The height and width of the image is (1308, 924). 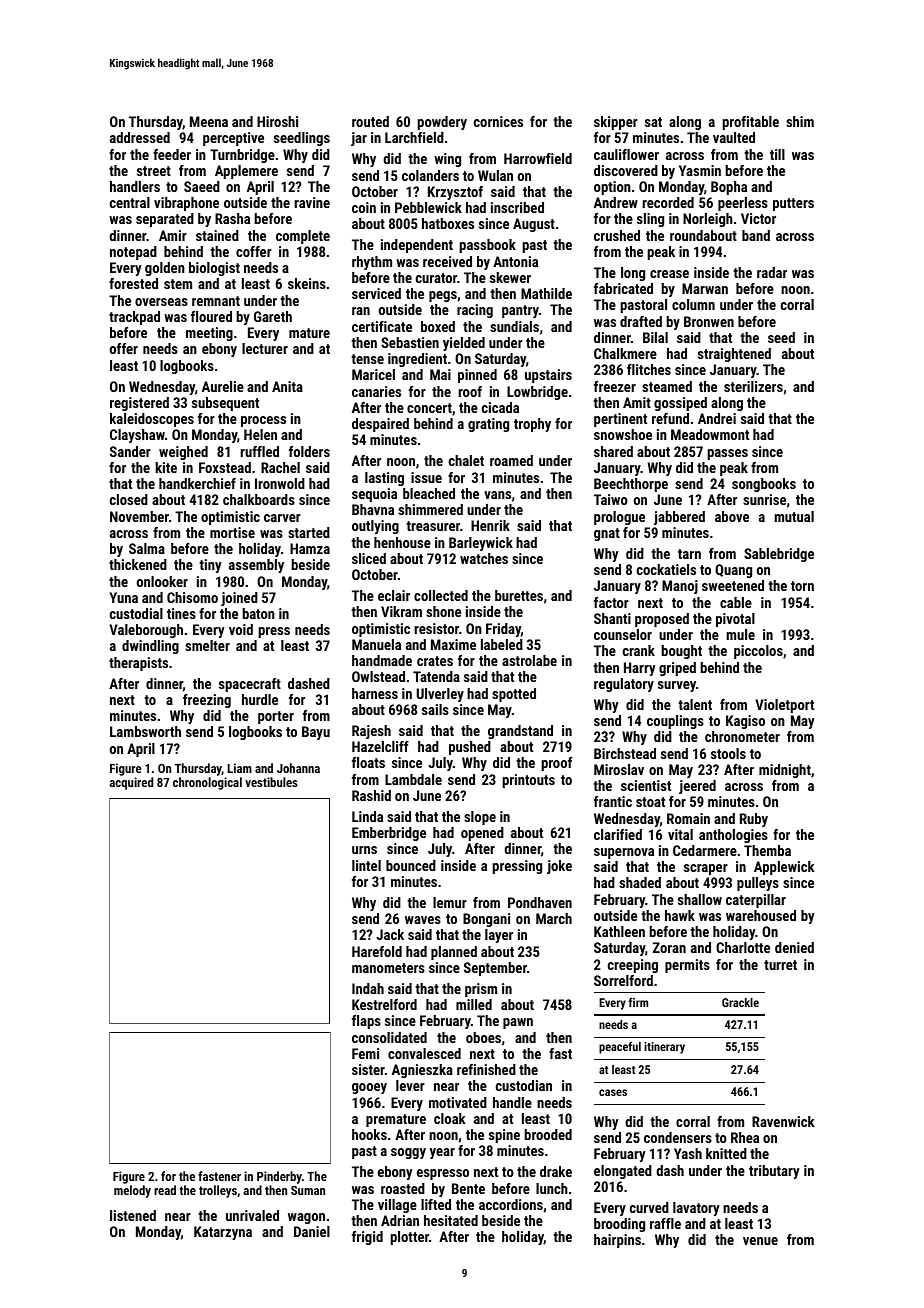 What do you see at coordinates (750, 123) in the image?
I see `profitable` at bounding box center [750, 123].
